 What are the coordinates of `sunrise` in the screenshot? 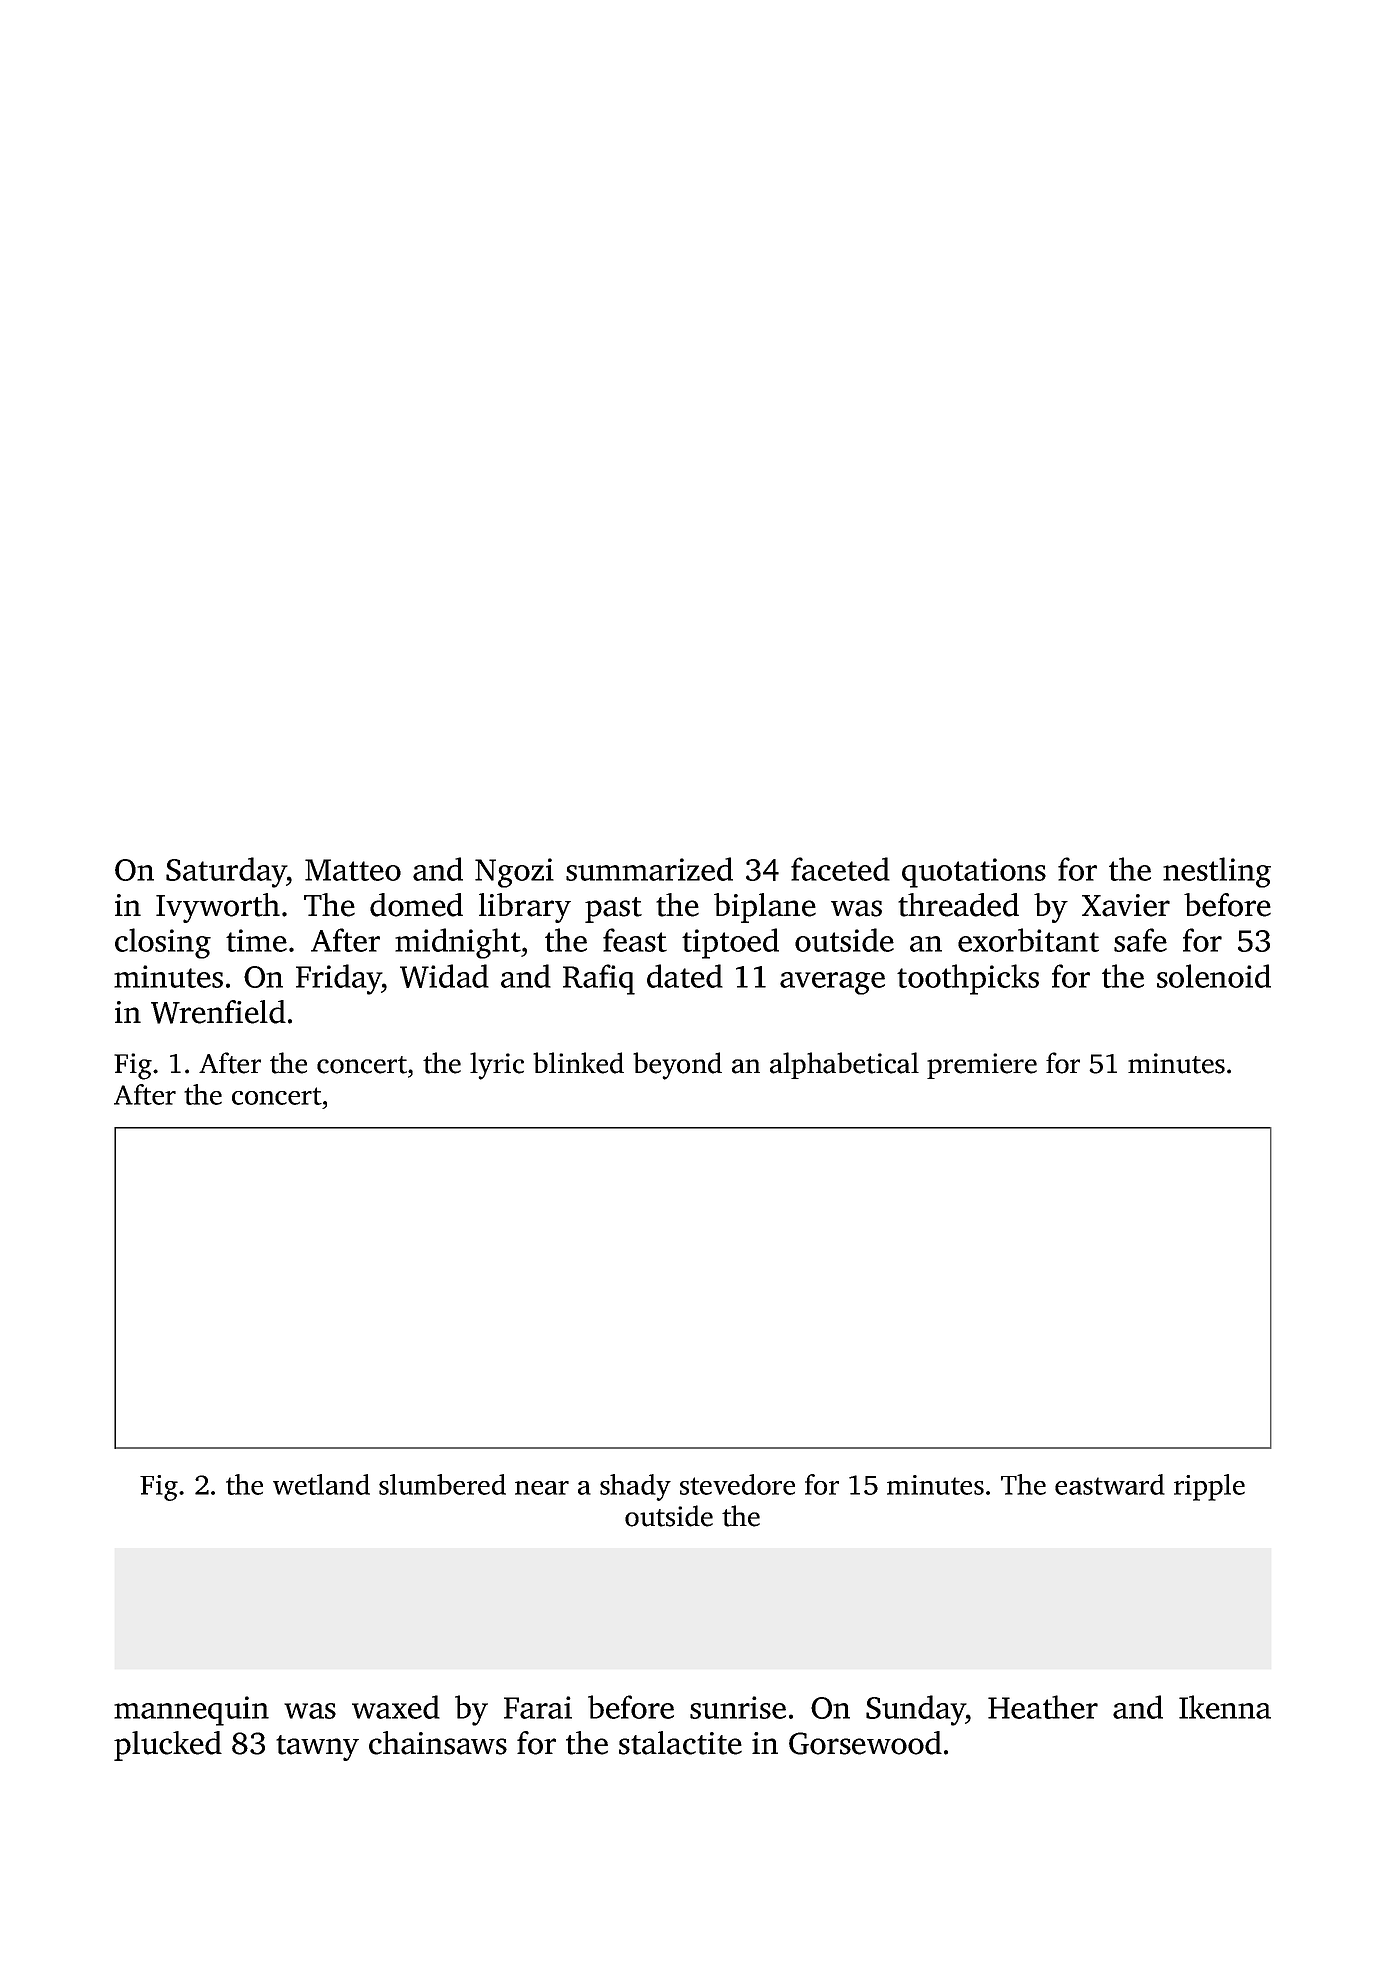 It's located at (738, 1707).
